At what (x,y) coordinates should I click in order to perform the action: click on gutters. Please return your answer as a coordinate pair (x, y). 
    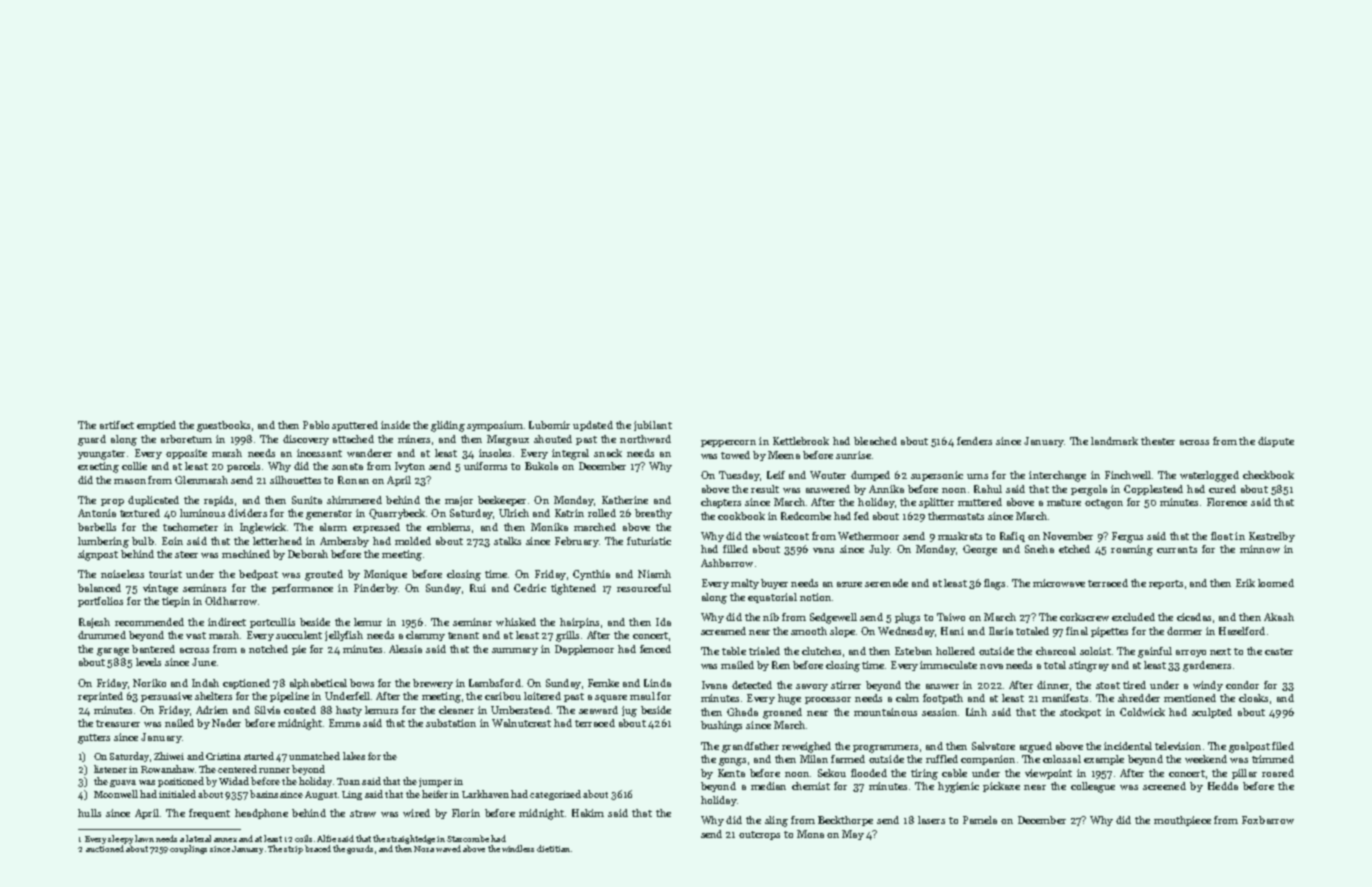
    Looking at the image, I should click on (94, 739).
